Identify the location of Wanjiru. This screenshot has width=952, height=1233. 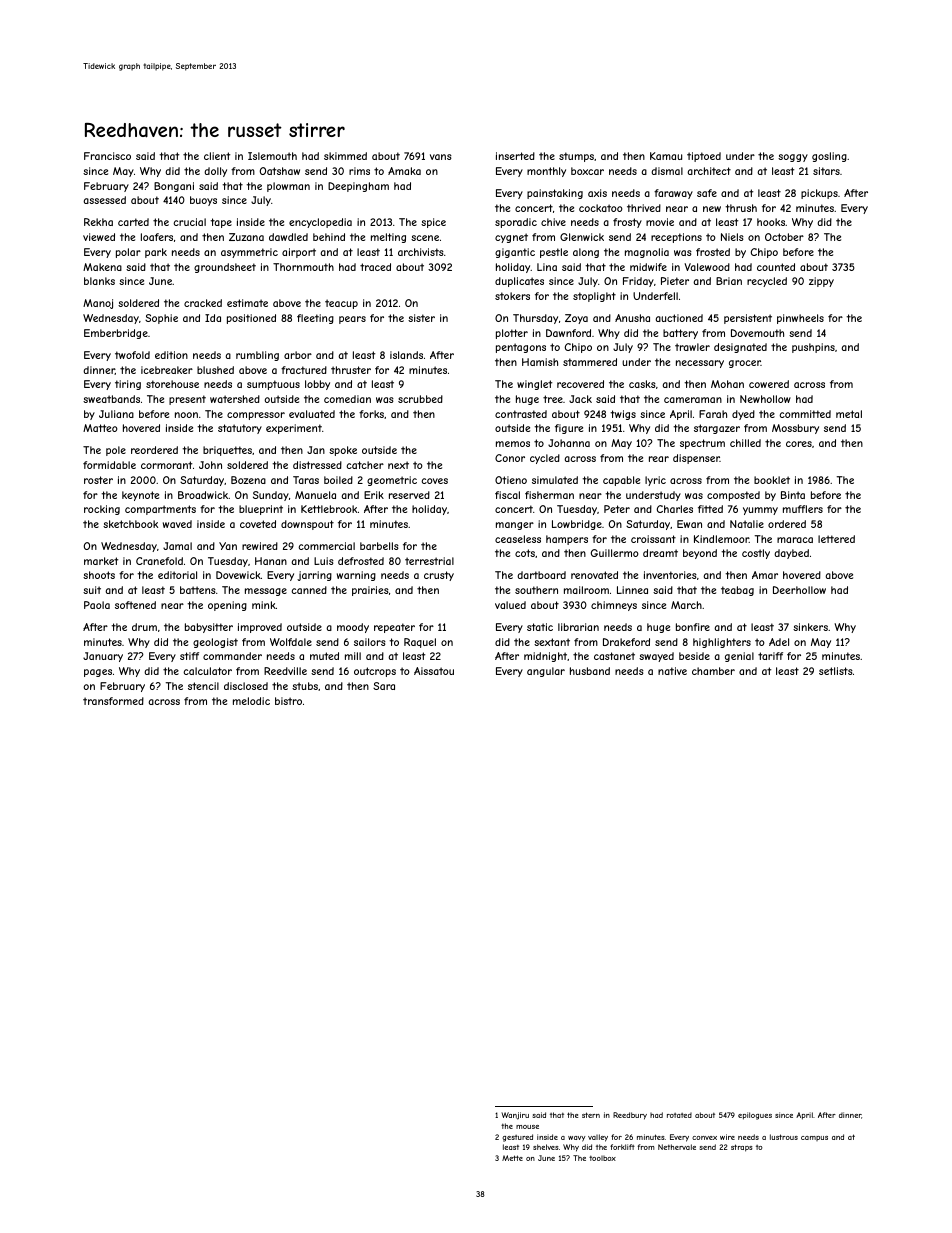
(515, 1116).
